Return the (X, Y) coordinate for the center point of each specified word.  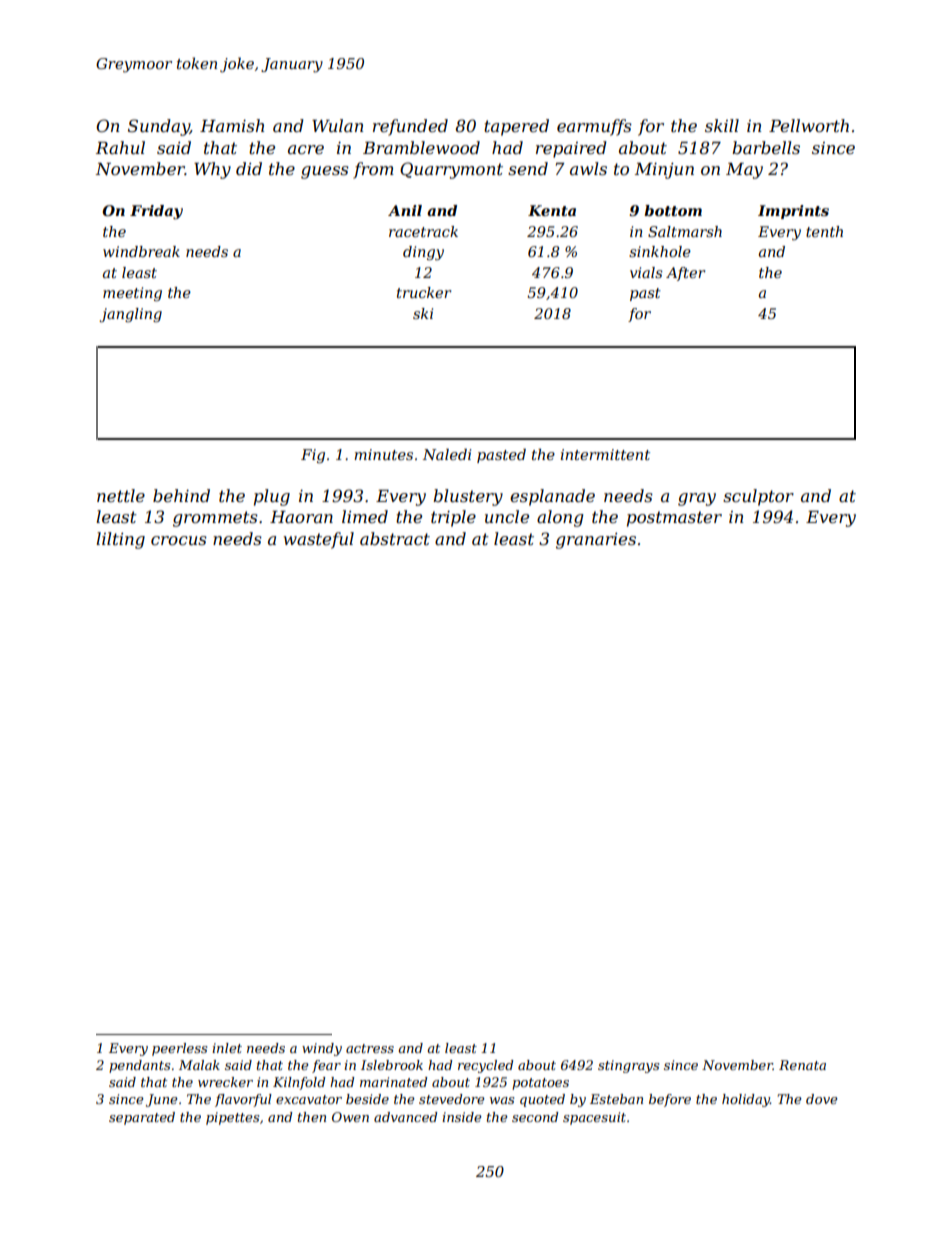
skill (722, 125)
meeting (132, 294)
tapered (516, 127)
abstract (395, 538)
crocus (179, 540)
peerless (179, 1049)
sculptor (758, 497)
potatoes (540, 1084)
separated (142, 1118)
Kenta (552, 210)
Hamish (232, 125)
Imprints (793, 212)
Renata (802, 1065)
